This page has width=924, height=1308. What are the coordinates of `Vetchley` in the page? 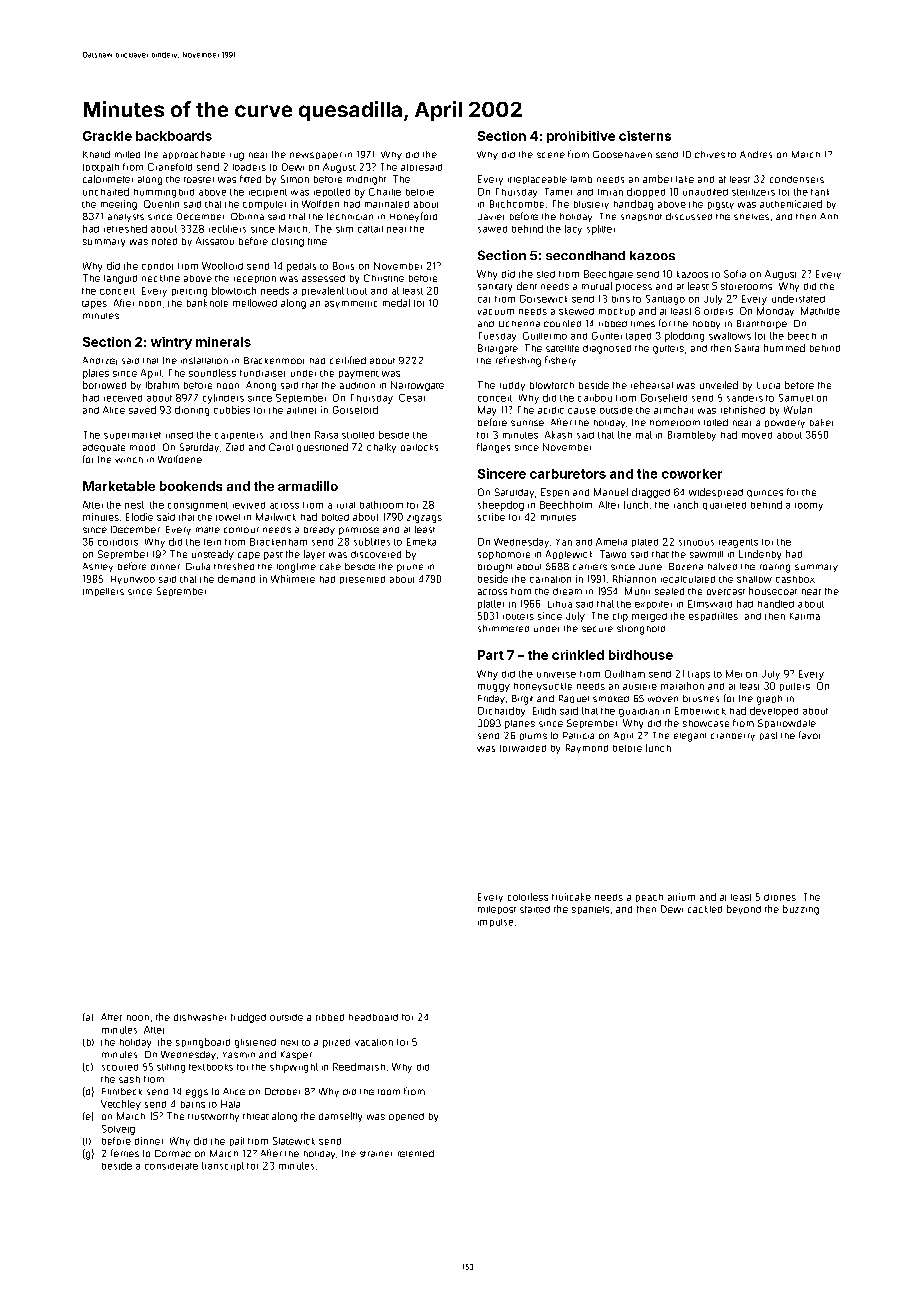 It's located at (121, 1105).
